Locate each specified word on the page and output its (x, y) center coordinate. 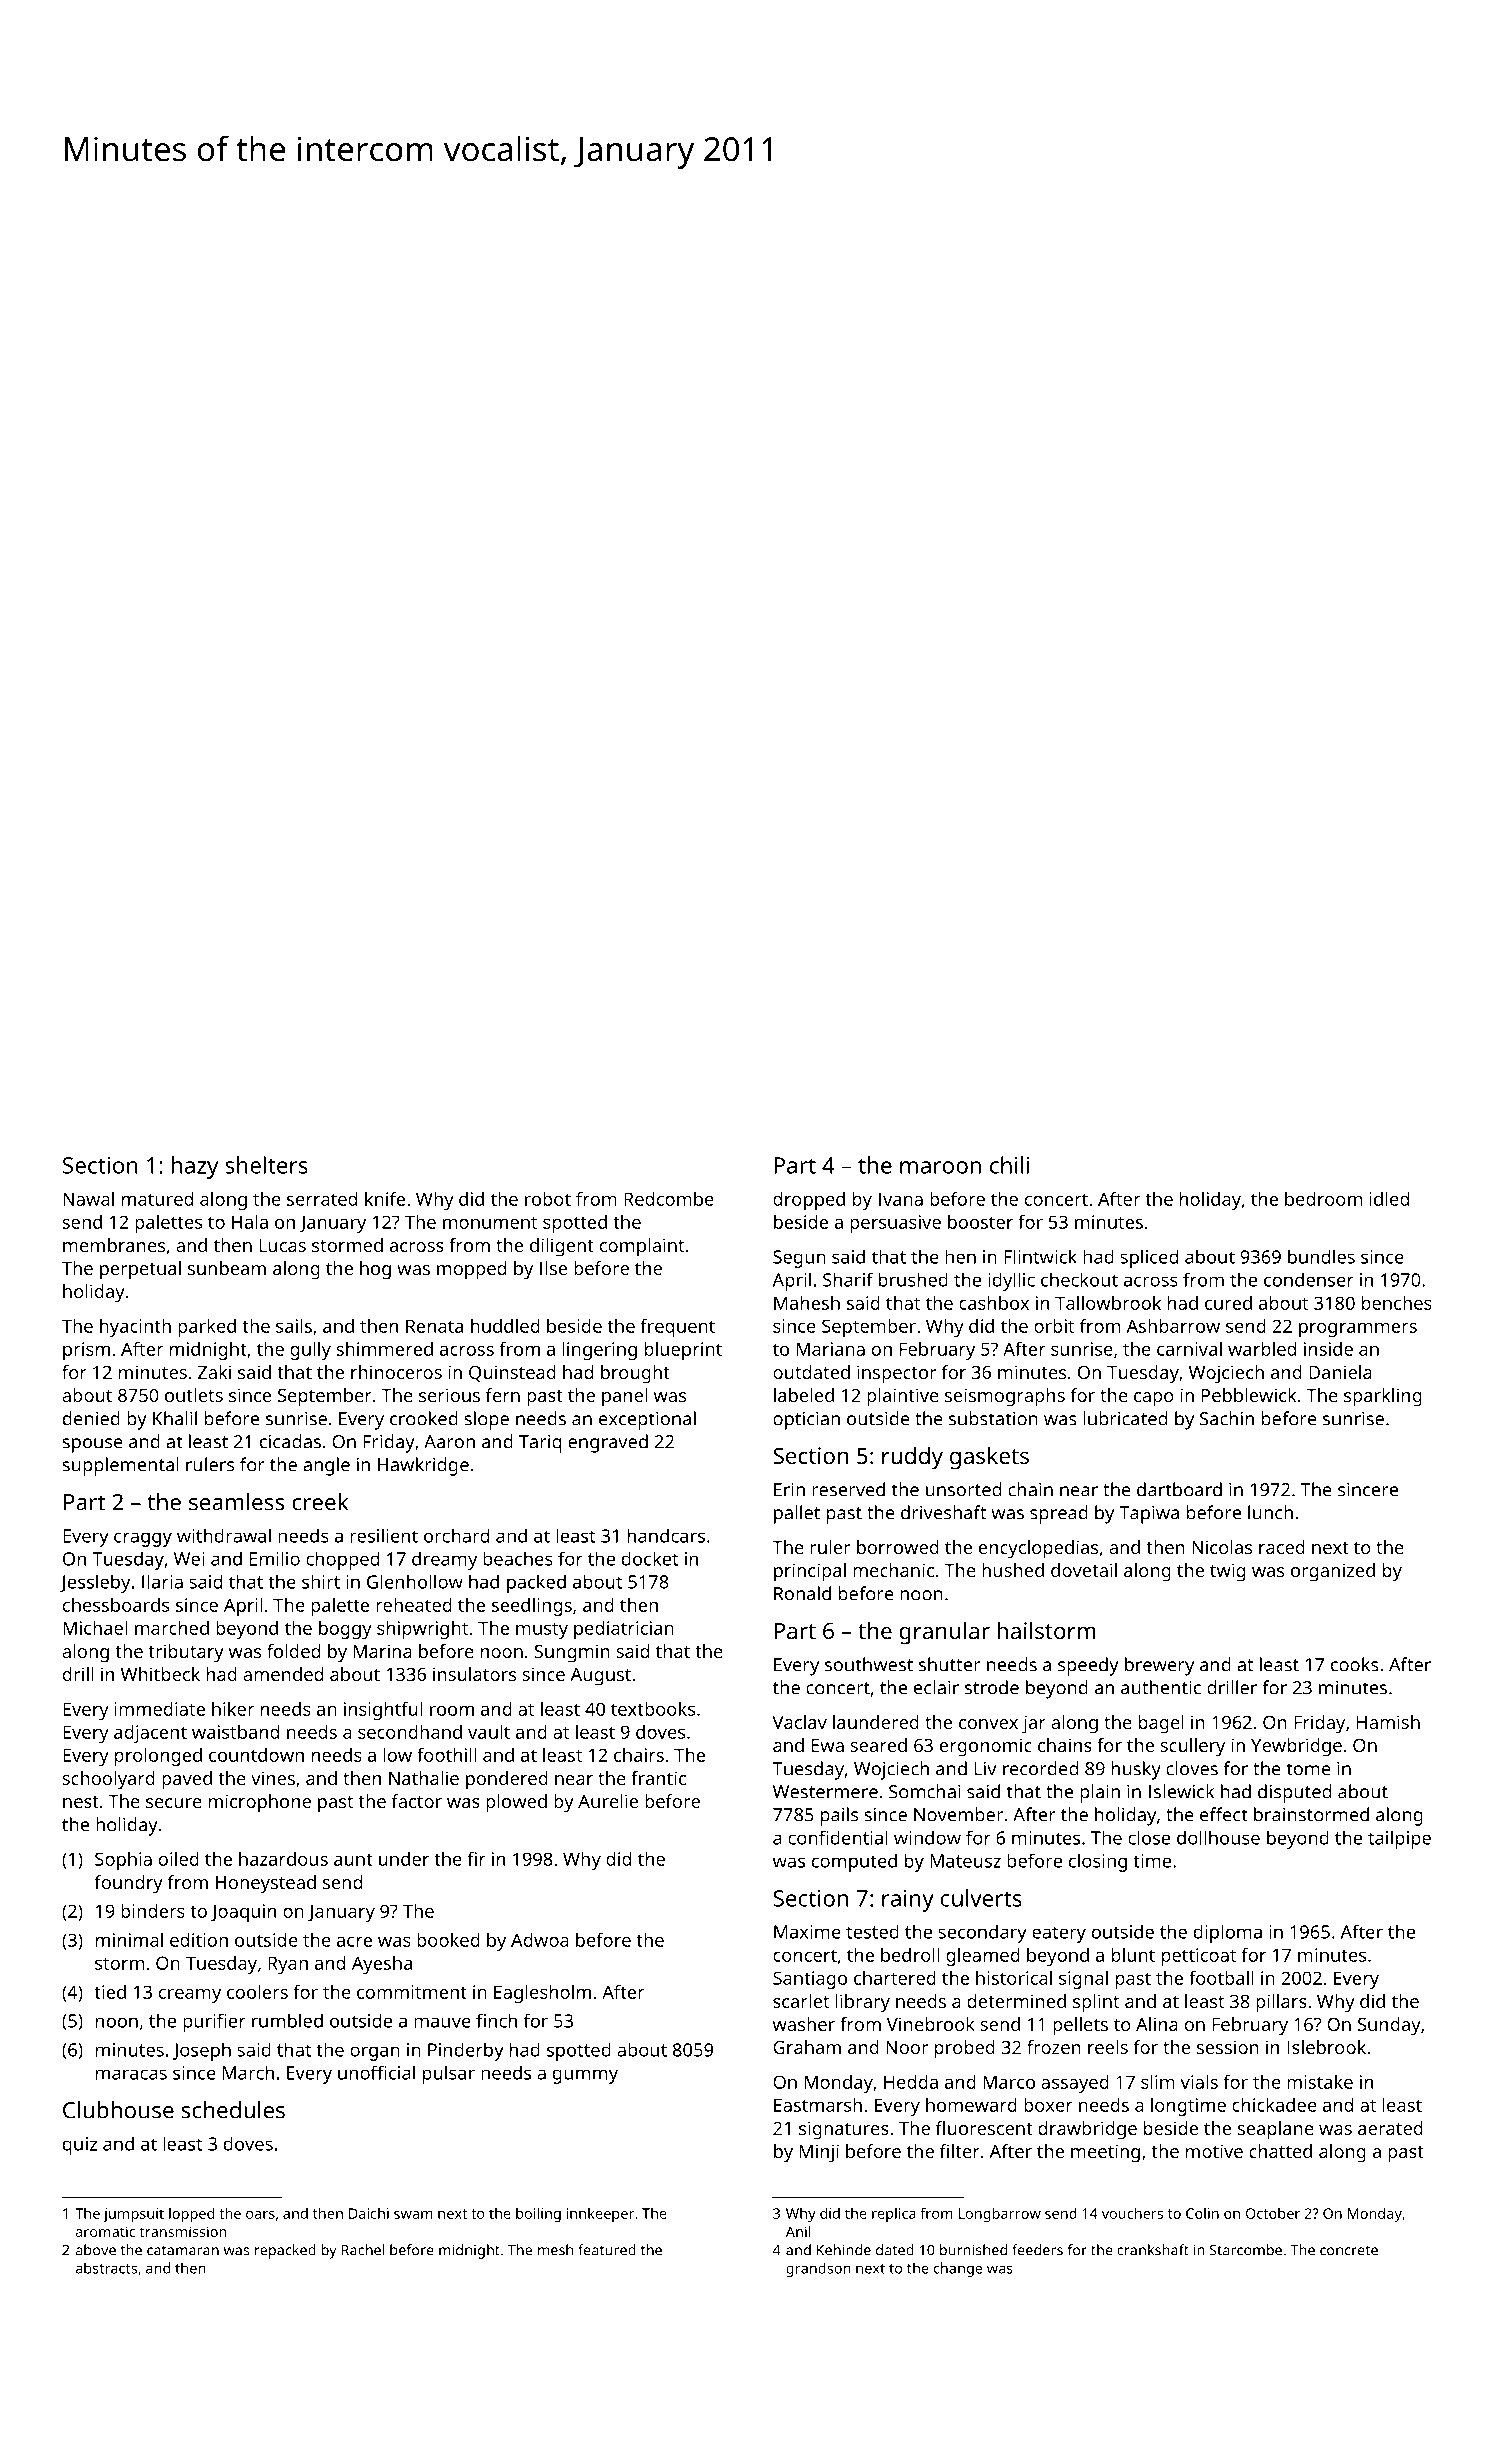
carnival (1189, 1349)
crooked (424, 1418)
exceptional (647, 1420)
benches (1397, 1303)
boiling (538, 2214)
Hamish (1388, 1722)
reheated (414, 1605)
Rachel (363, 2250)
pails (839, 1816)
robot (548, 1199)
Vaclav (799, 1722)
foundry (129, 1884)
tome (1308, 1769)
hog (375, 1270)
